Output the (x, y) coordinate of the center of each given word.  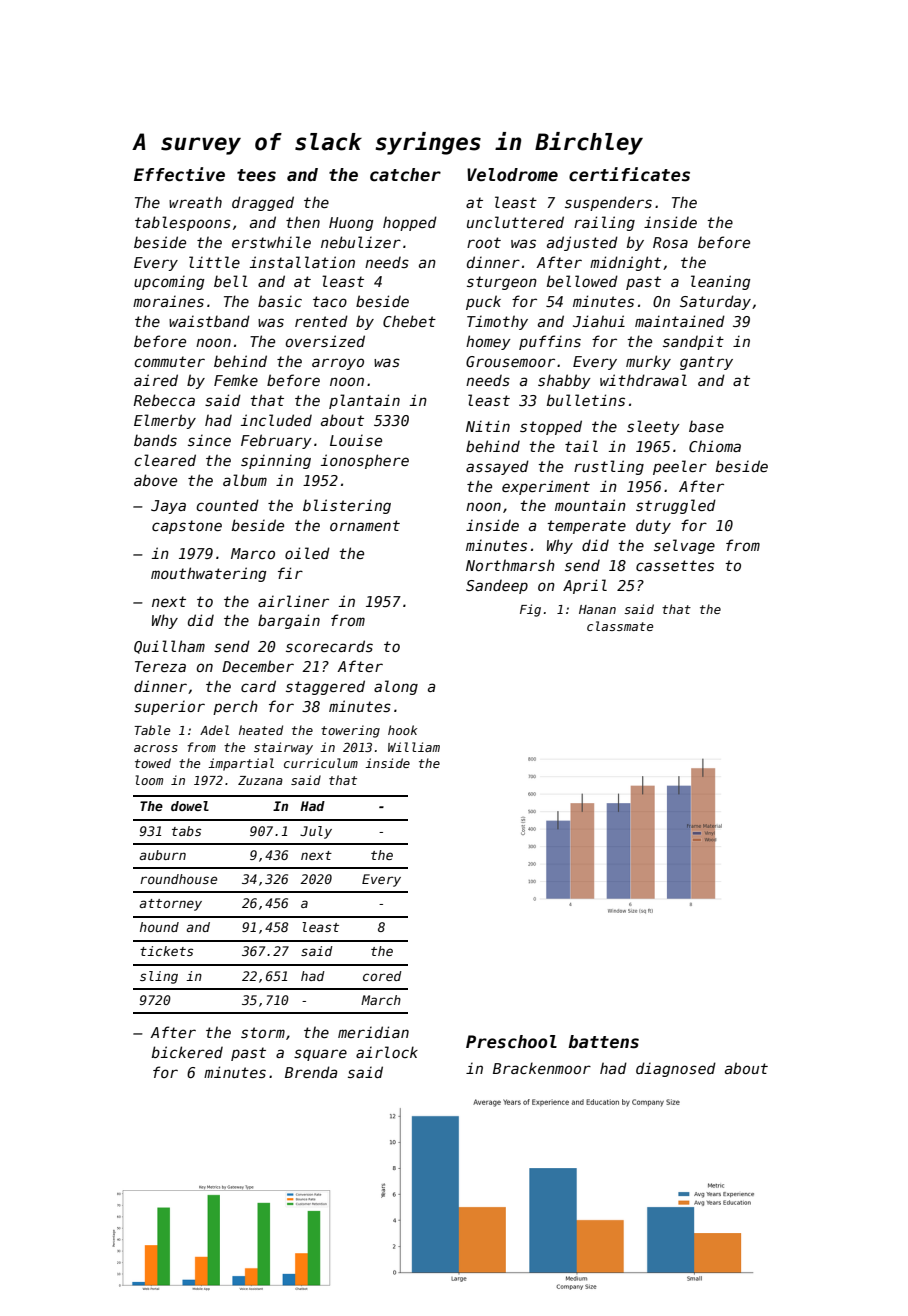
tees (256, 175)
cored (382, 976)
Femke (236, 380)
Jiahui (599, 321)
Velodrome (512, 175)
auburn (162, 855)
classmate (620, 626)
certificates (629, 174)
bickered (187, 1052)
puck (483, 302)
